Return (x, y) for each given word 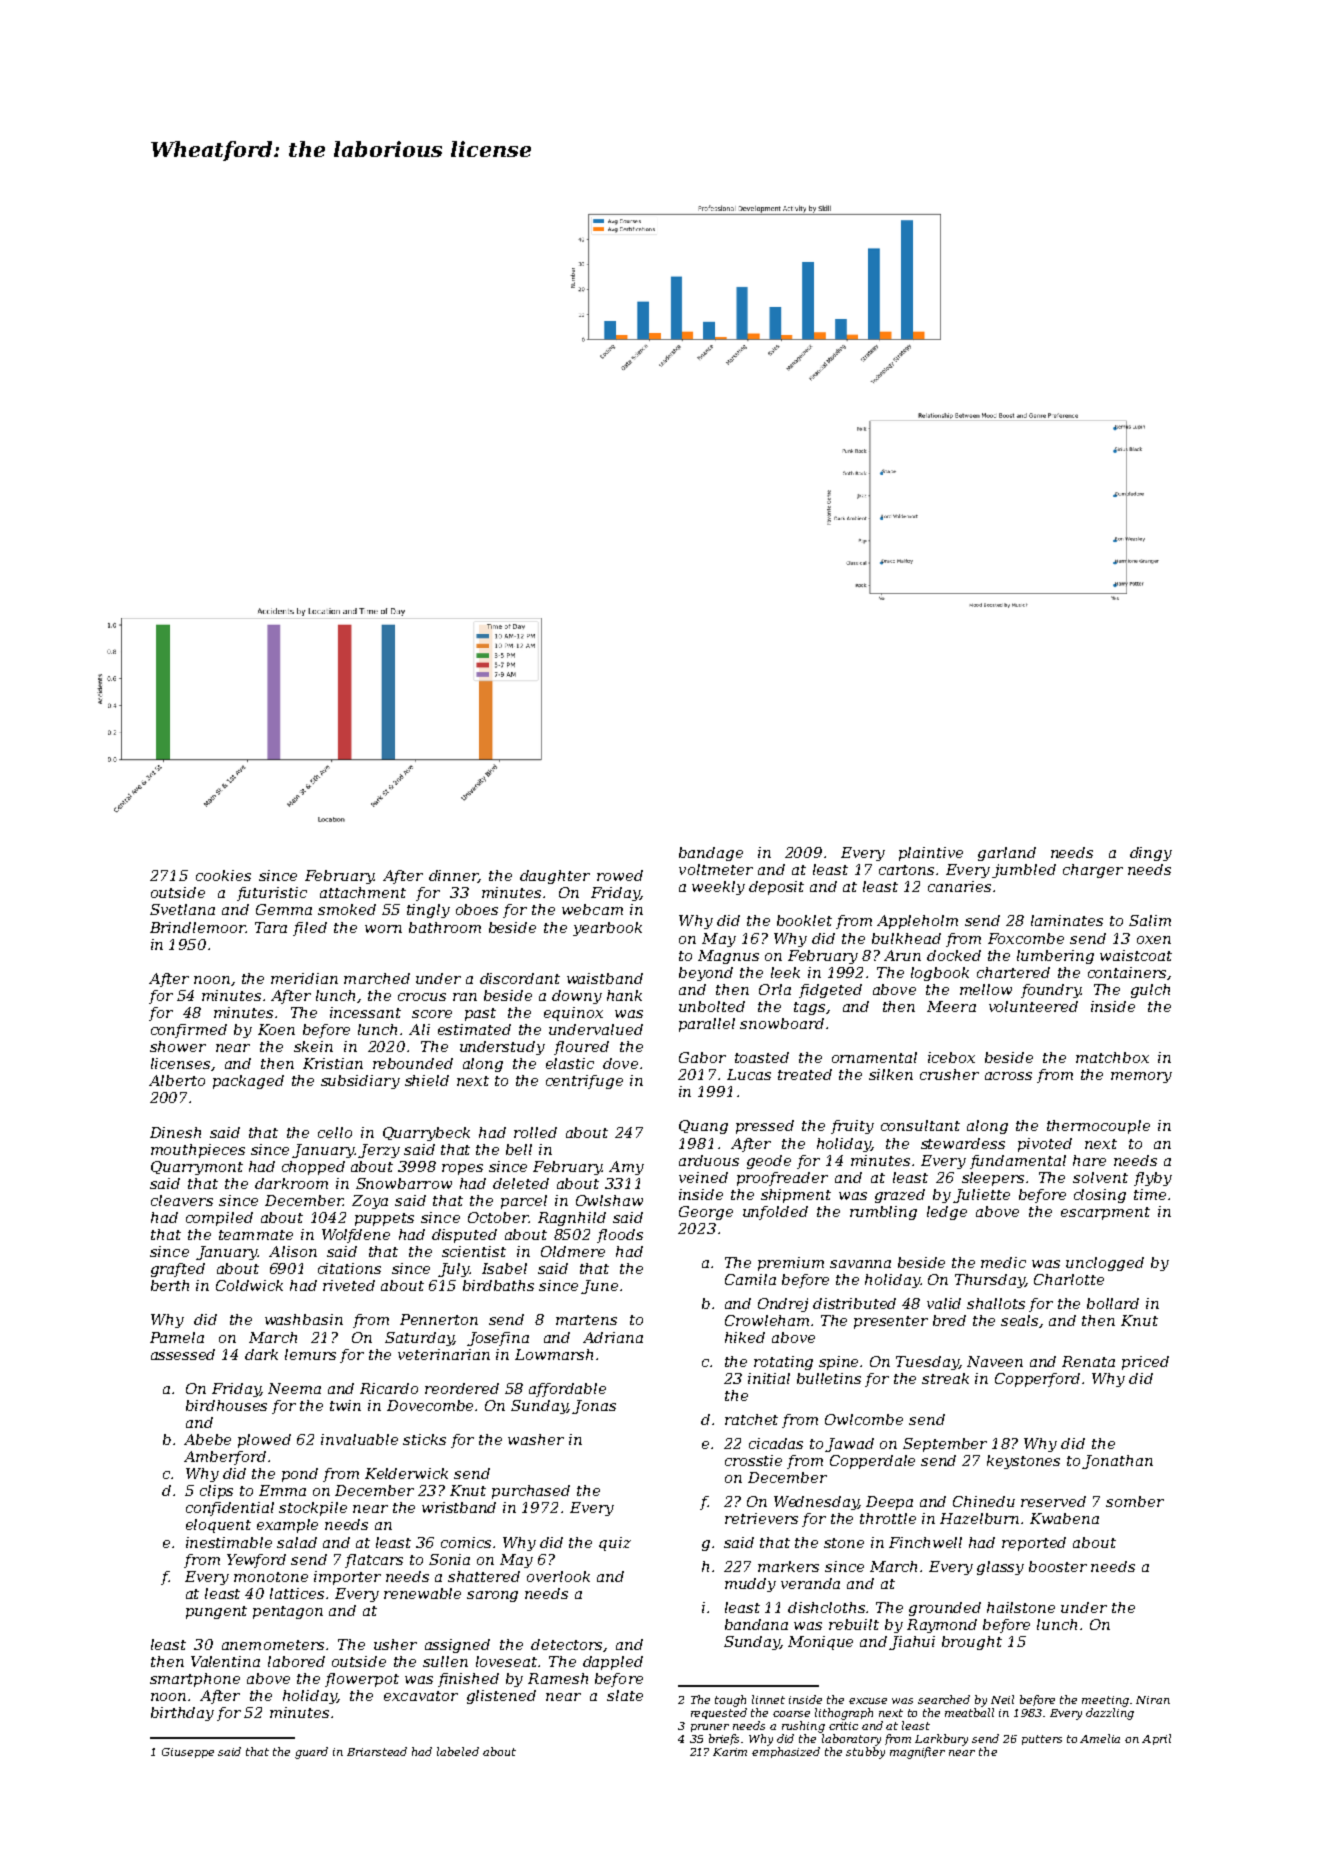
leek (785, 972)
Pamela (177, 1337)
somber (1135, 1501)
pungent (216, 1612)
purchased (531, 1492)
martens (586, 1320)
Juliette (981, 1196)
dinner (453, 876)
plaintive (931, 854)
